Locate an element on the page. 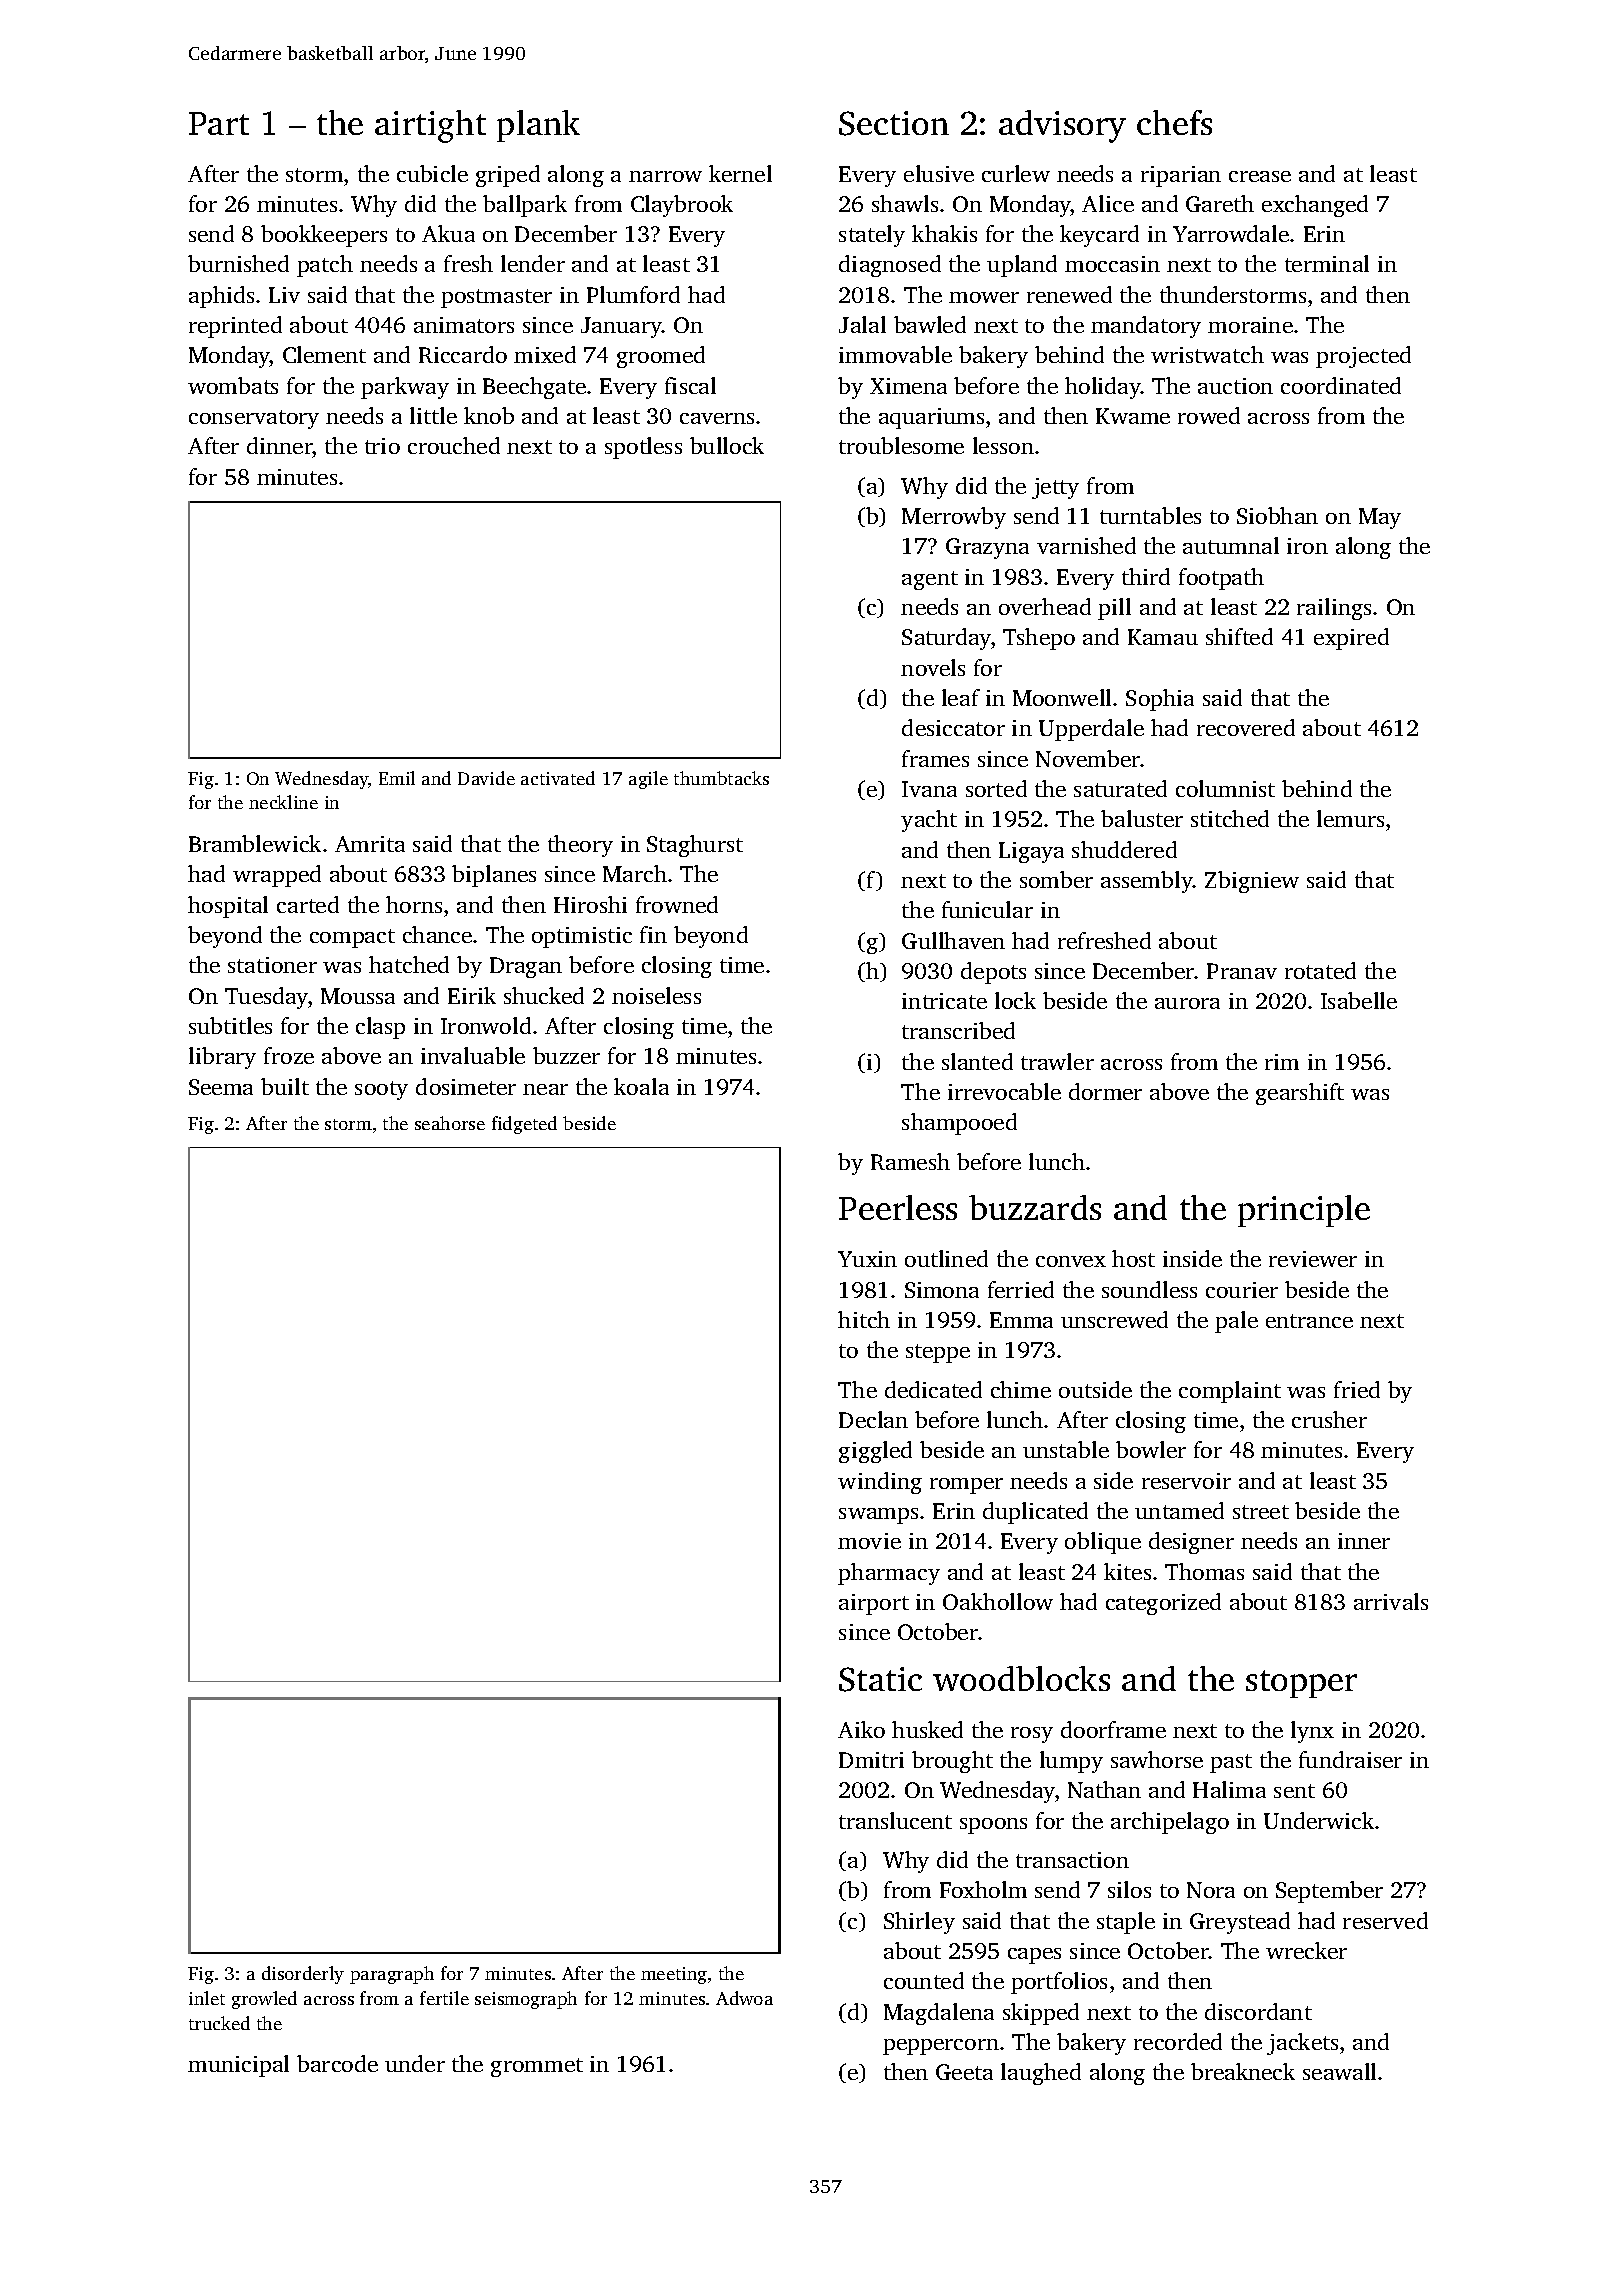 The width and height of the image is (1620, 2292). Declan is located at coordinates (873, 1419).
